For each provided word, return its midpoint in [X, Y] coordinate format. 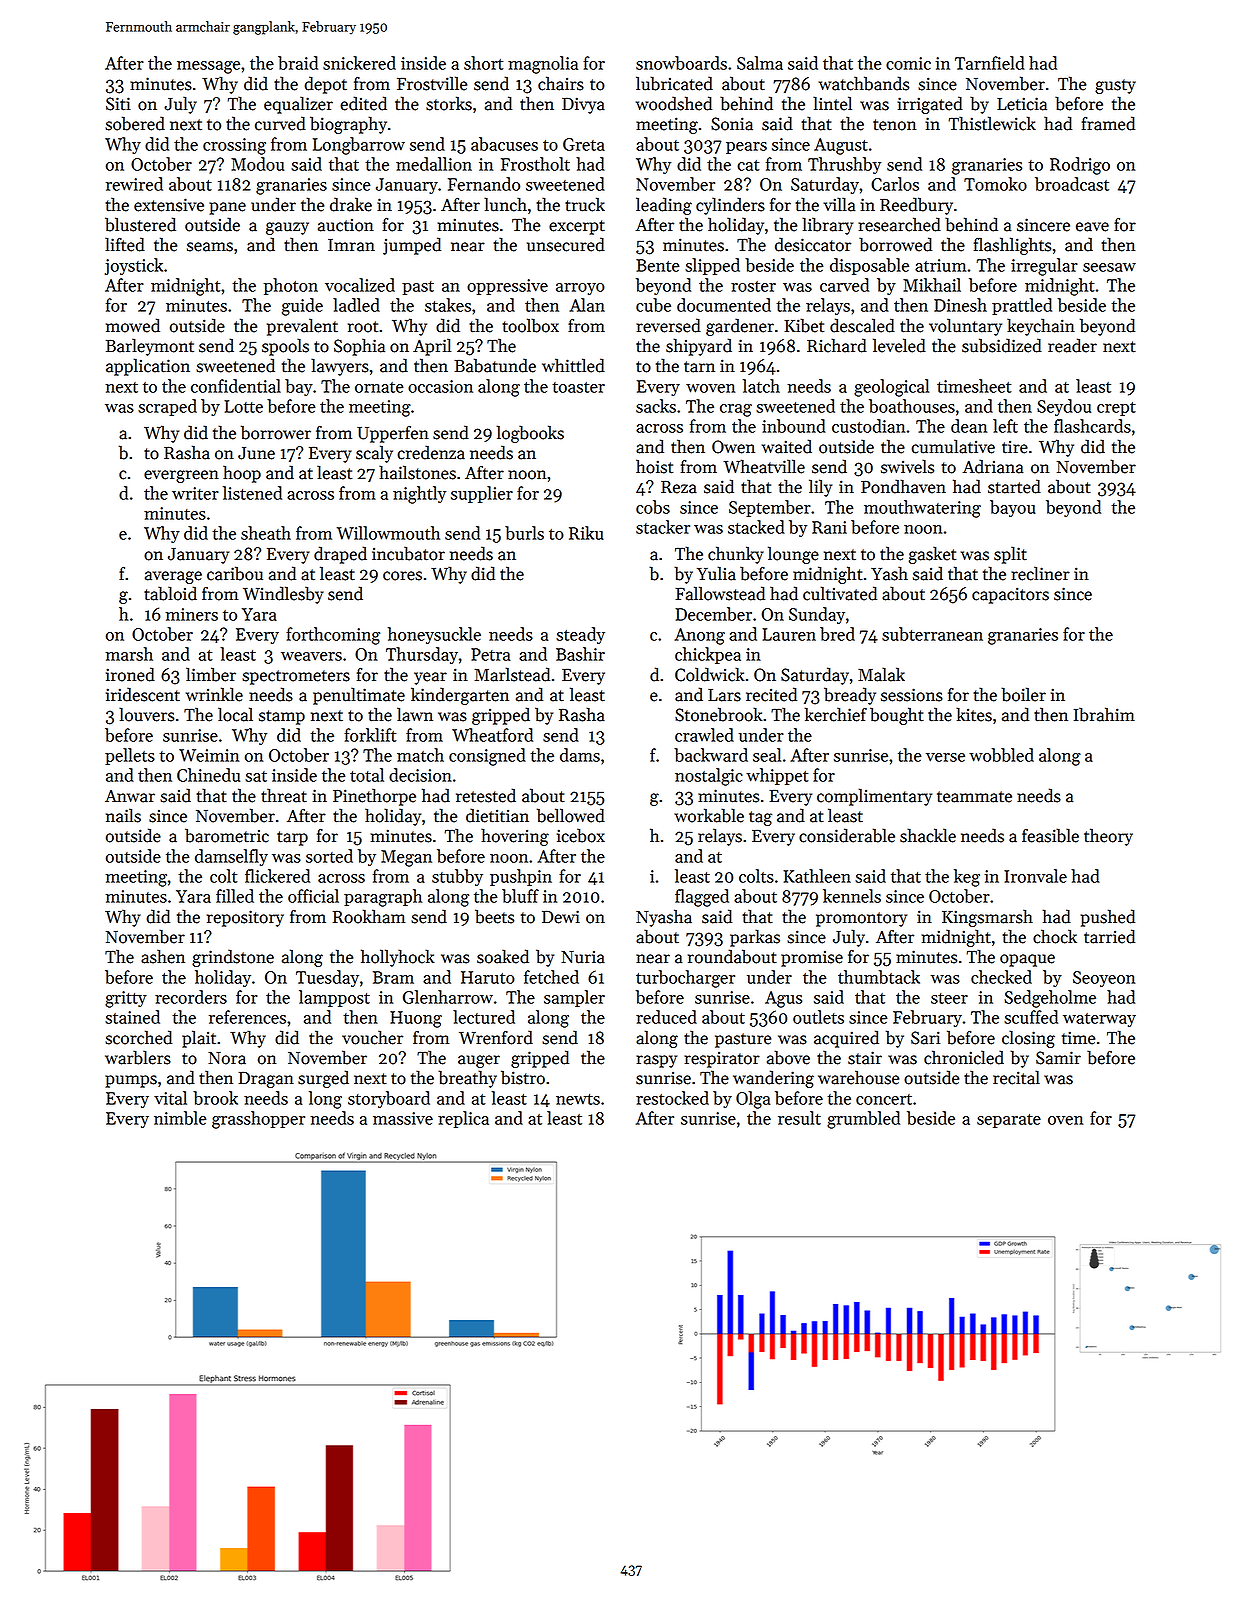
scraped [167, 407]
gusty [1115, 86]
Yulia [716, 573]
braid [298, 63]
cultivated [840, 593]
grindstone [233, 958]
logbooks [530, 434]
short [483, 63]
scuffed [1031, 1017]
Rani [829, 527]
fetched [551, 977]
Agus [783, 999]
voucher [372, 1037]
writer [195, 493]
